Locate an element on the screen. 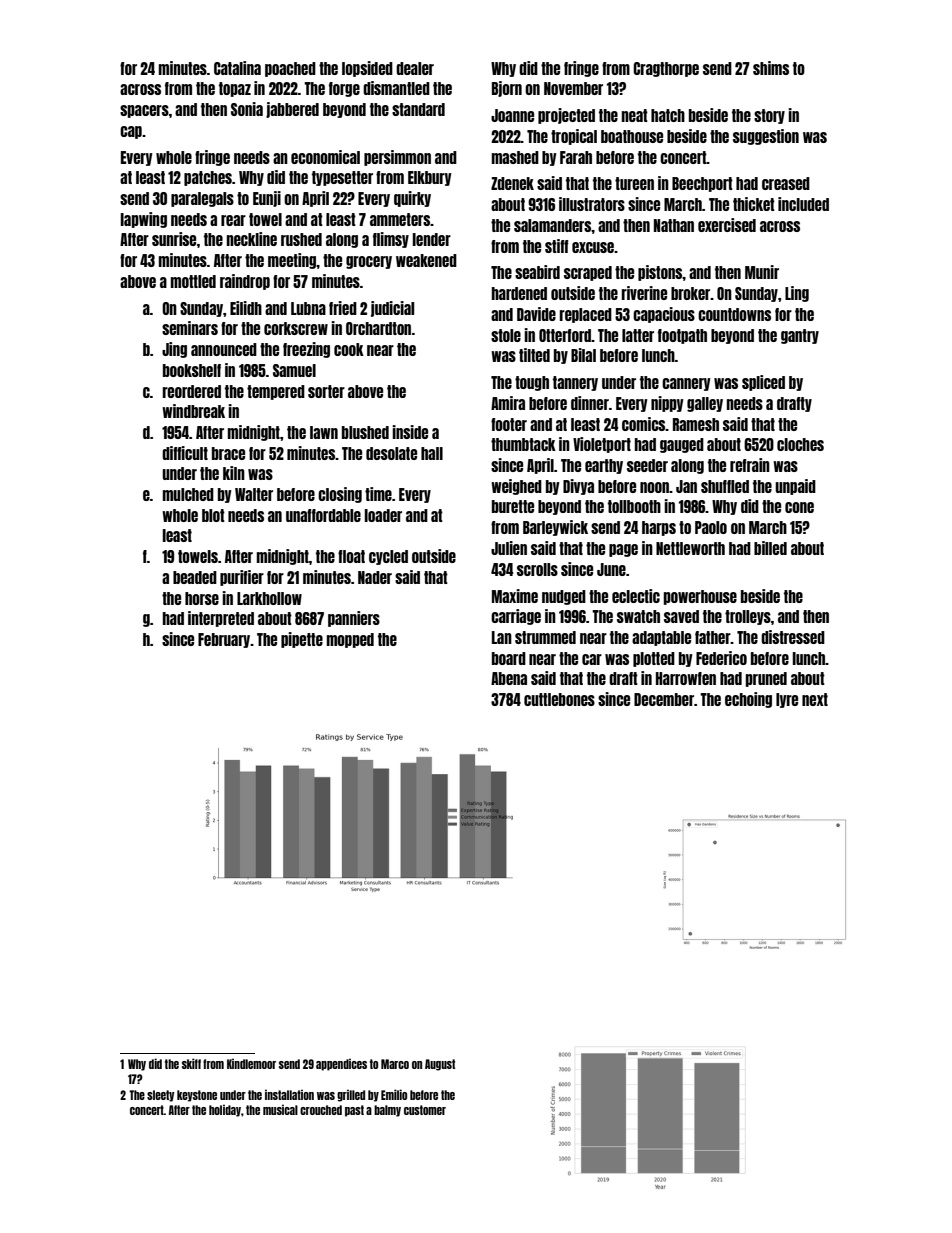 The image size is (952, 1233). cuttlebones is located at coordinates (559, 699).
